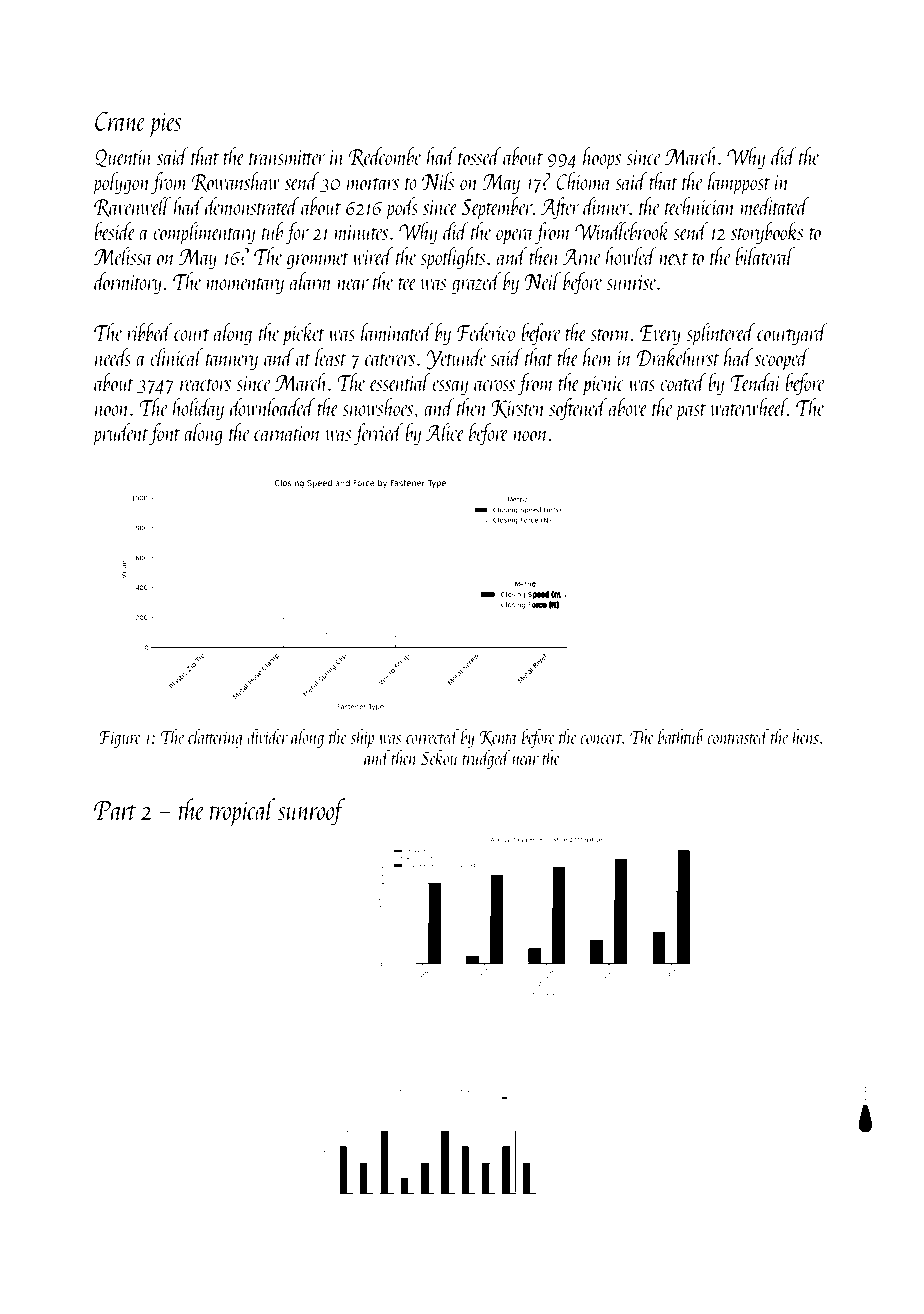  What do you see at coordinates (122, 183) in the screenshot?
I see `polygon` at bounding box center [122, 183].
